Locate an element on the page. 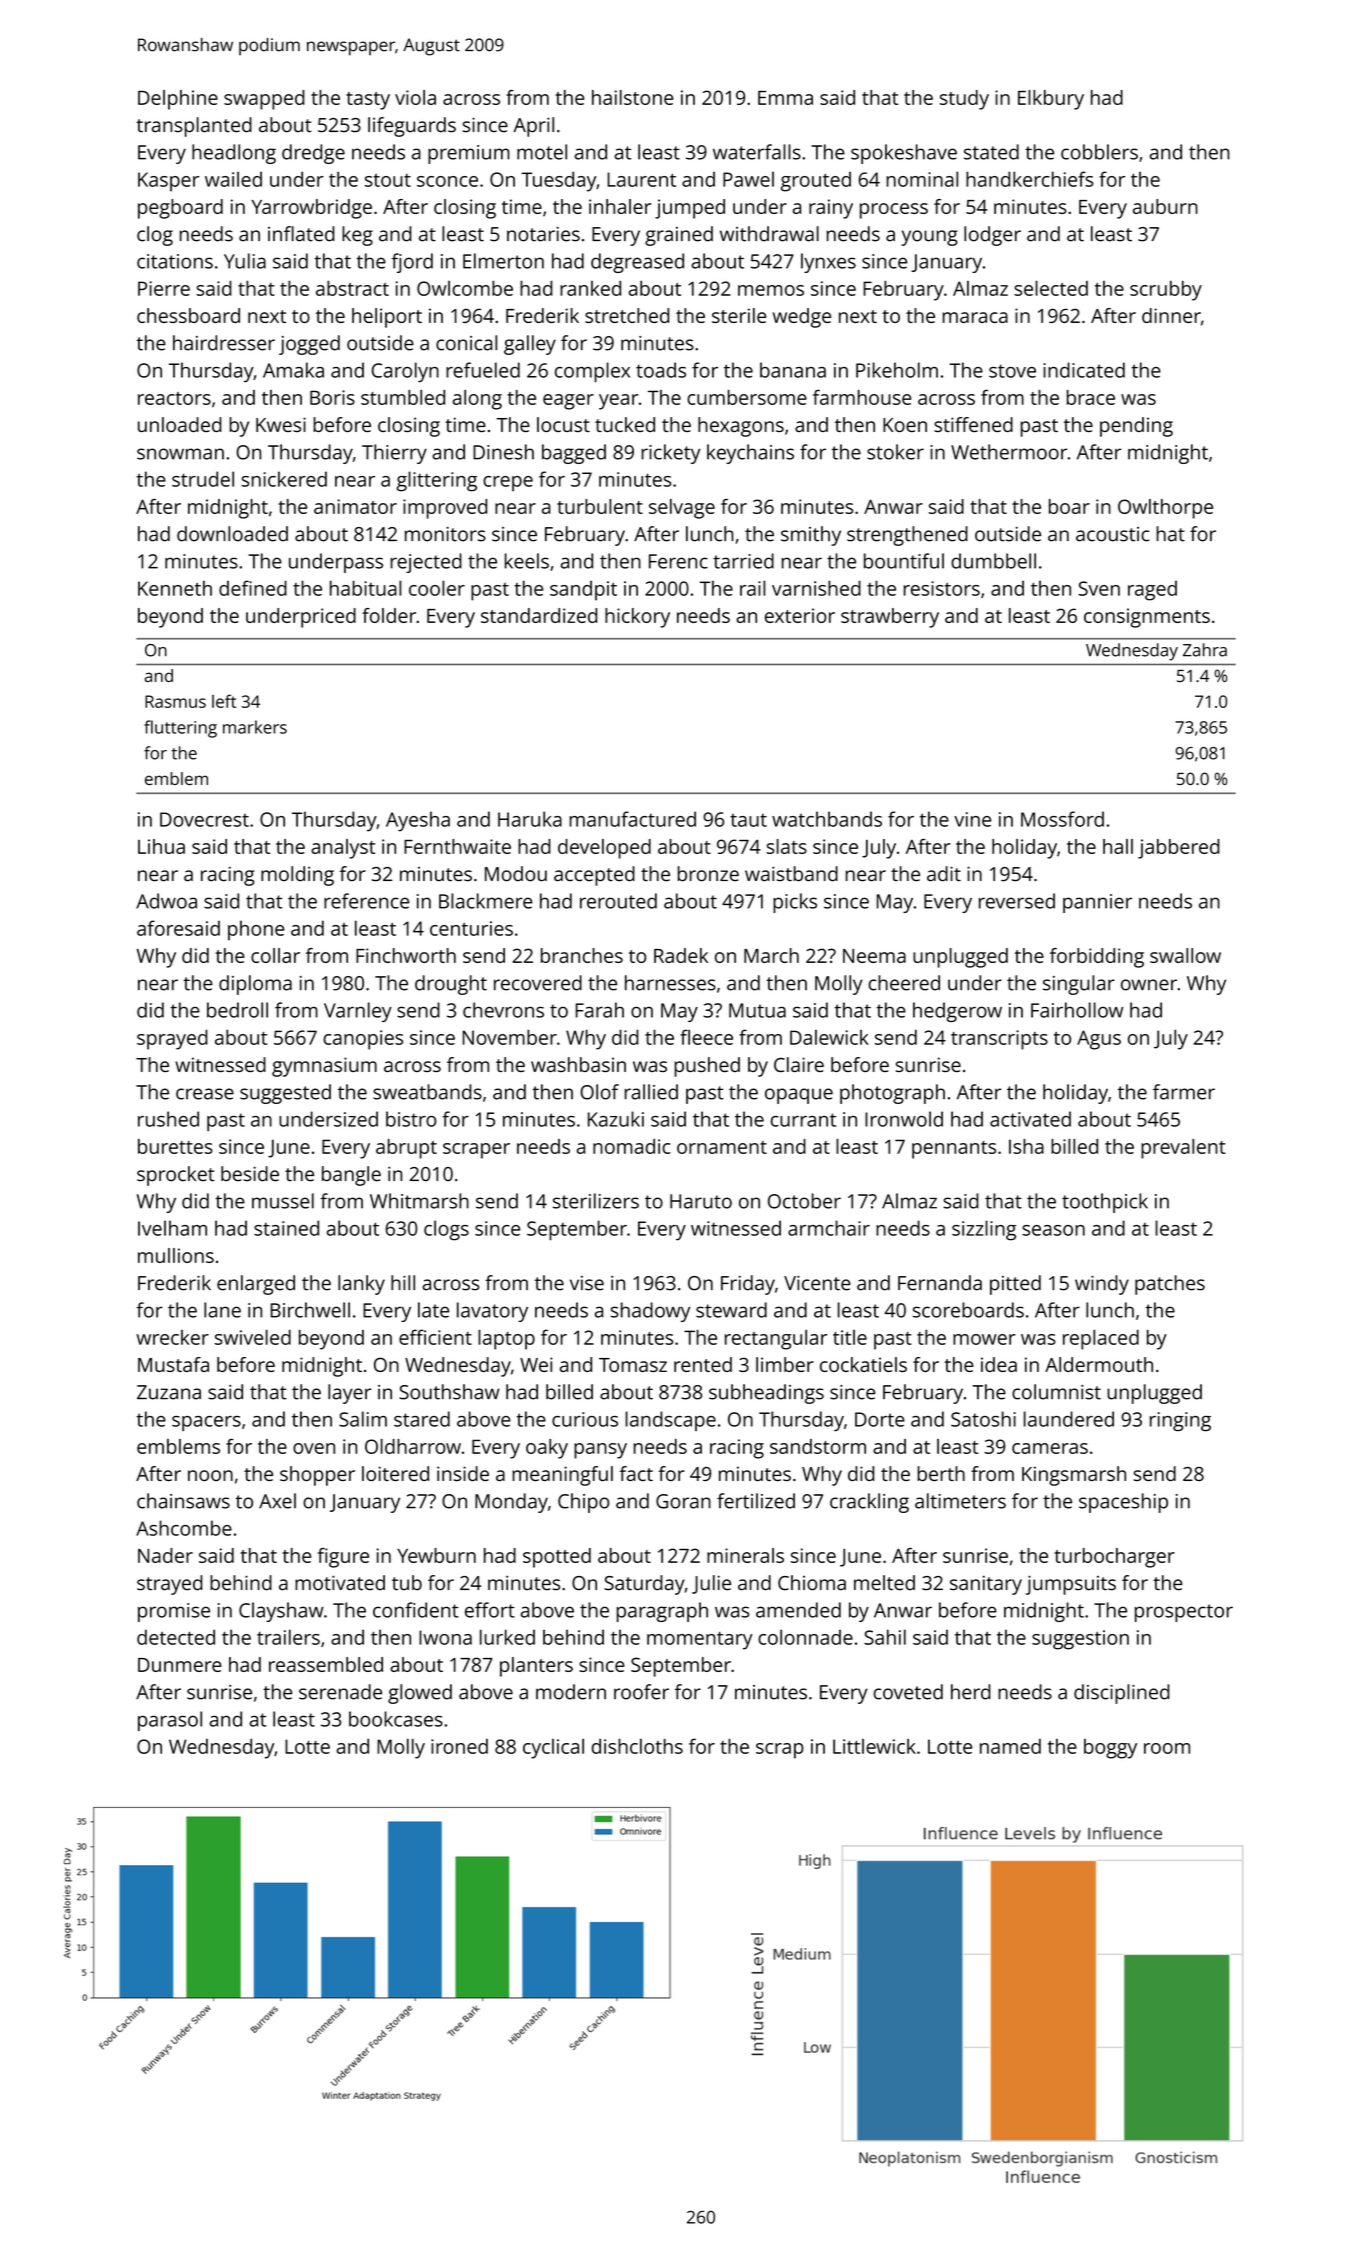  hailstone is located at coordinates (632, 97).
